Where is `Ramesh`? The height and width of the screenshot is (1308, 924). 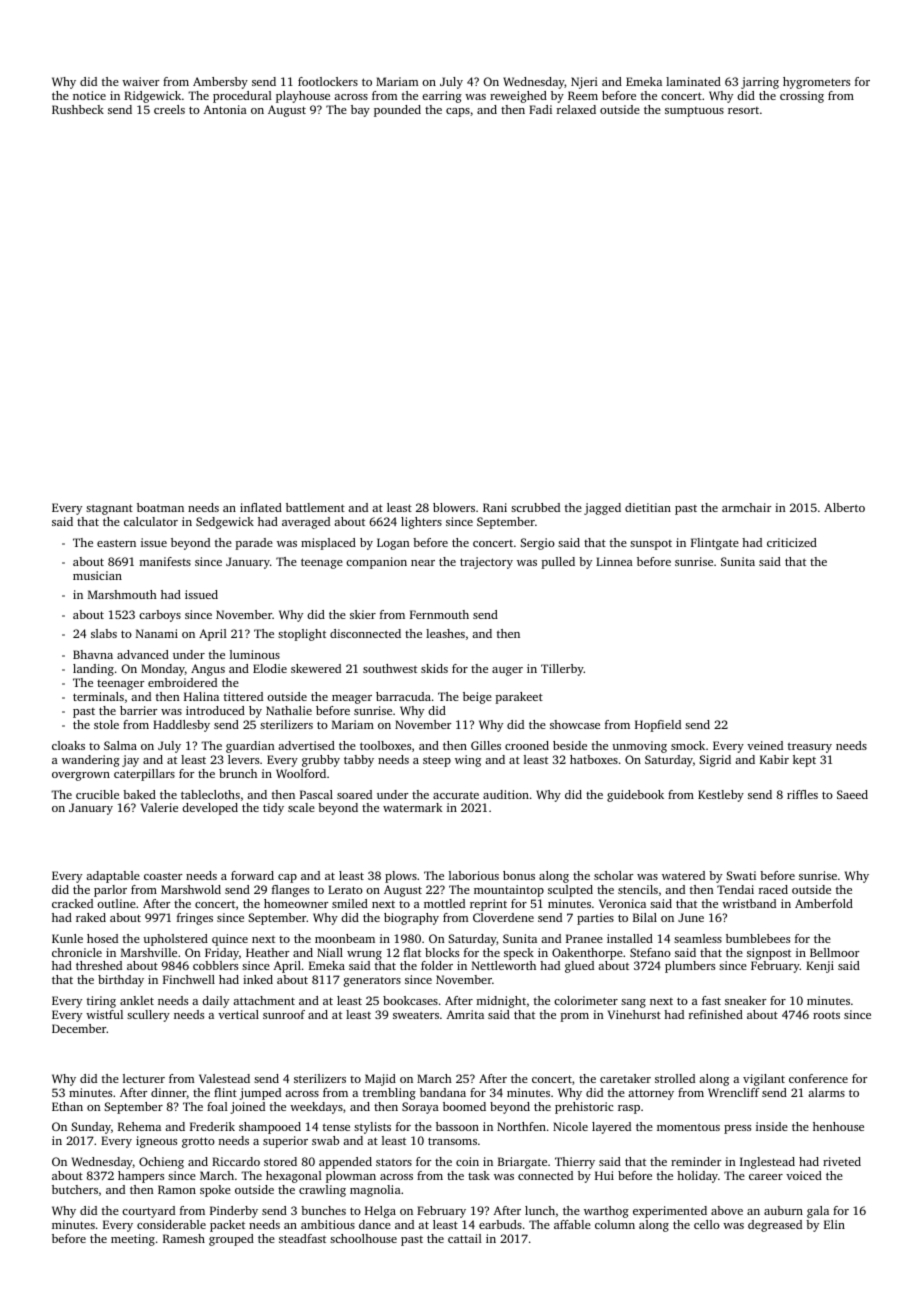
Ramesh is located at coordinates (184, 1238).
